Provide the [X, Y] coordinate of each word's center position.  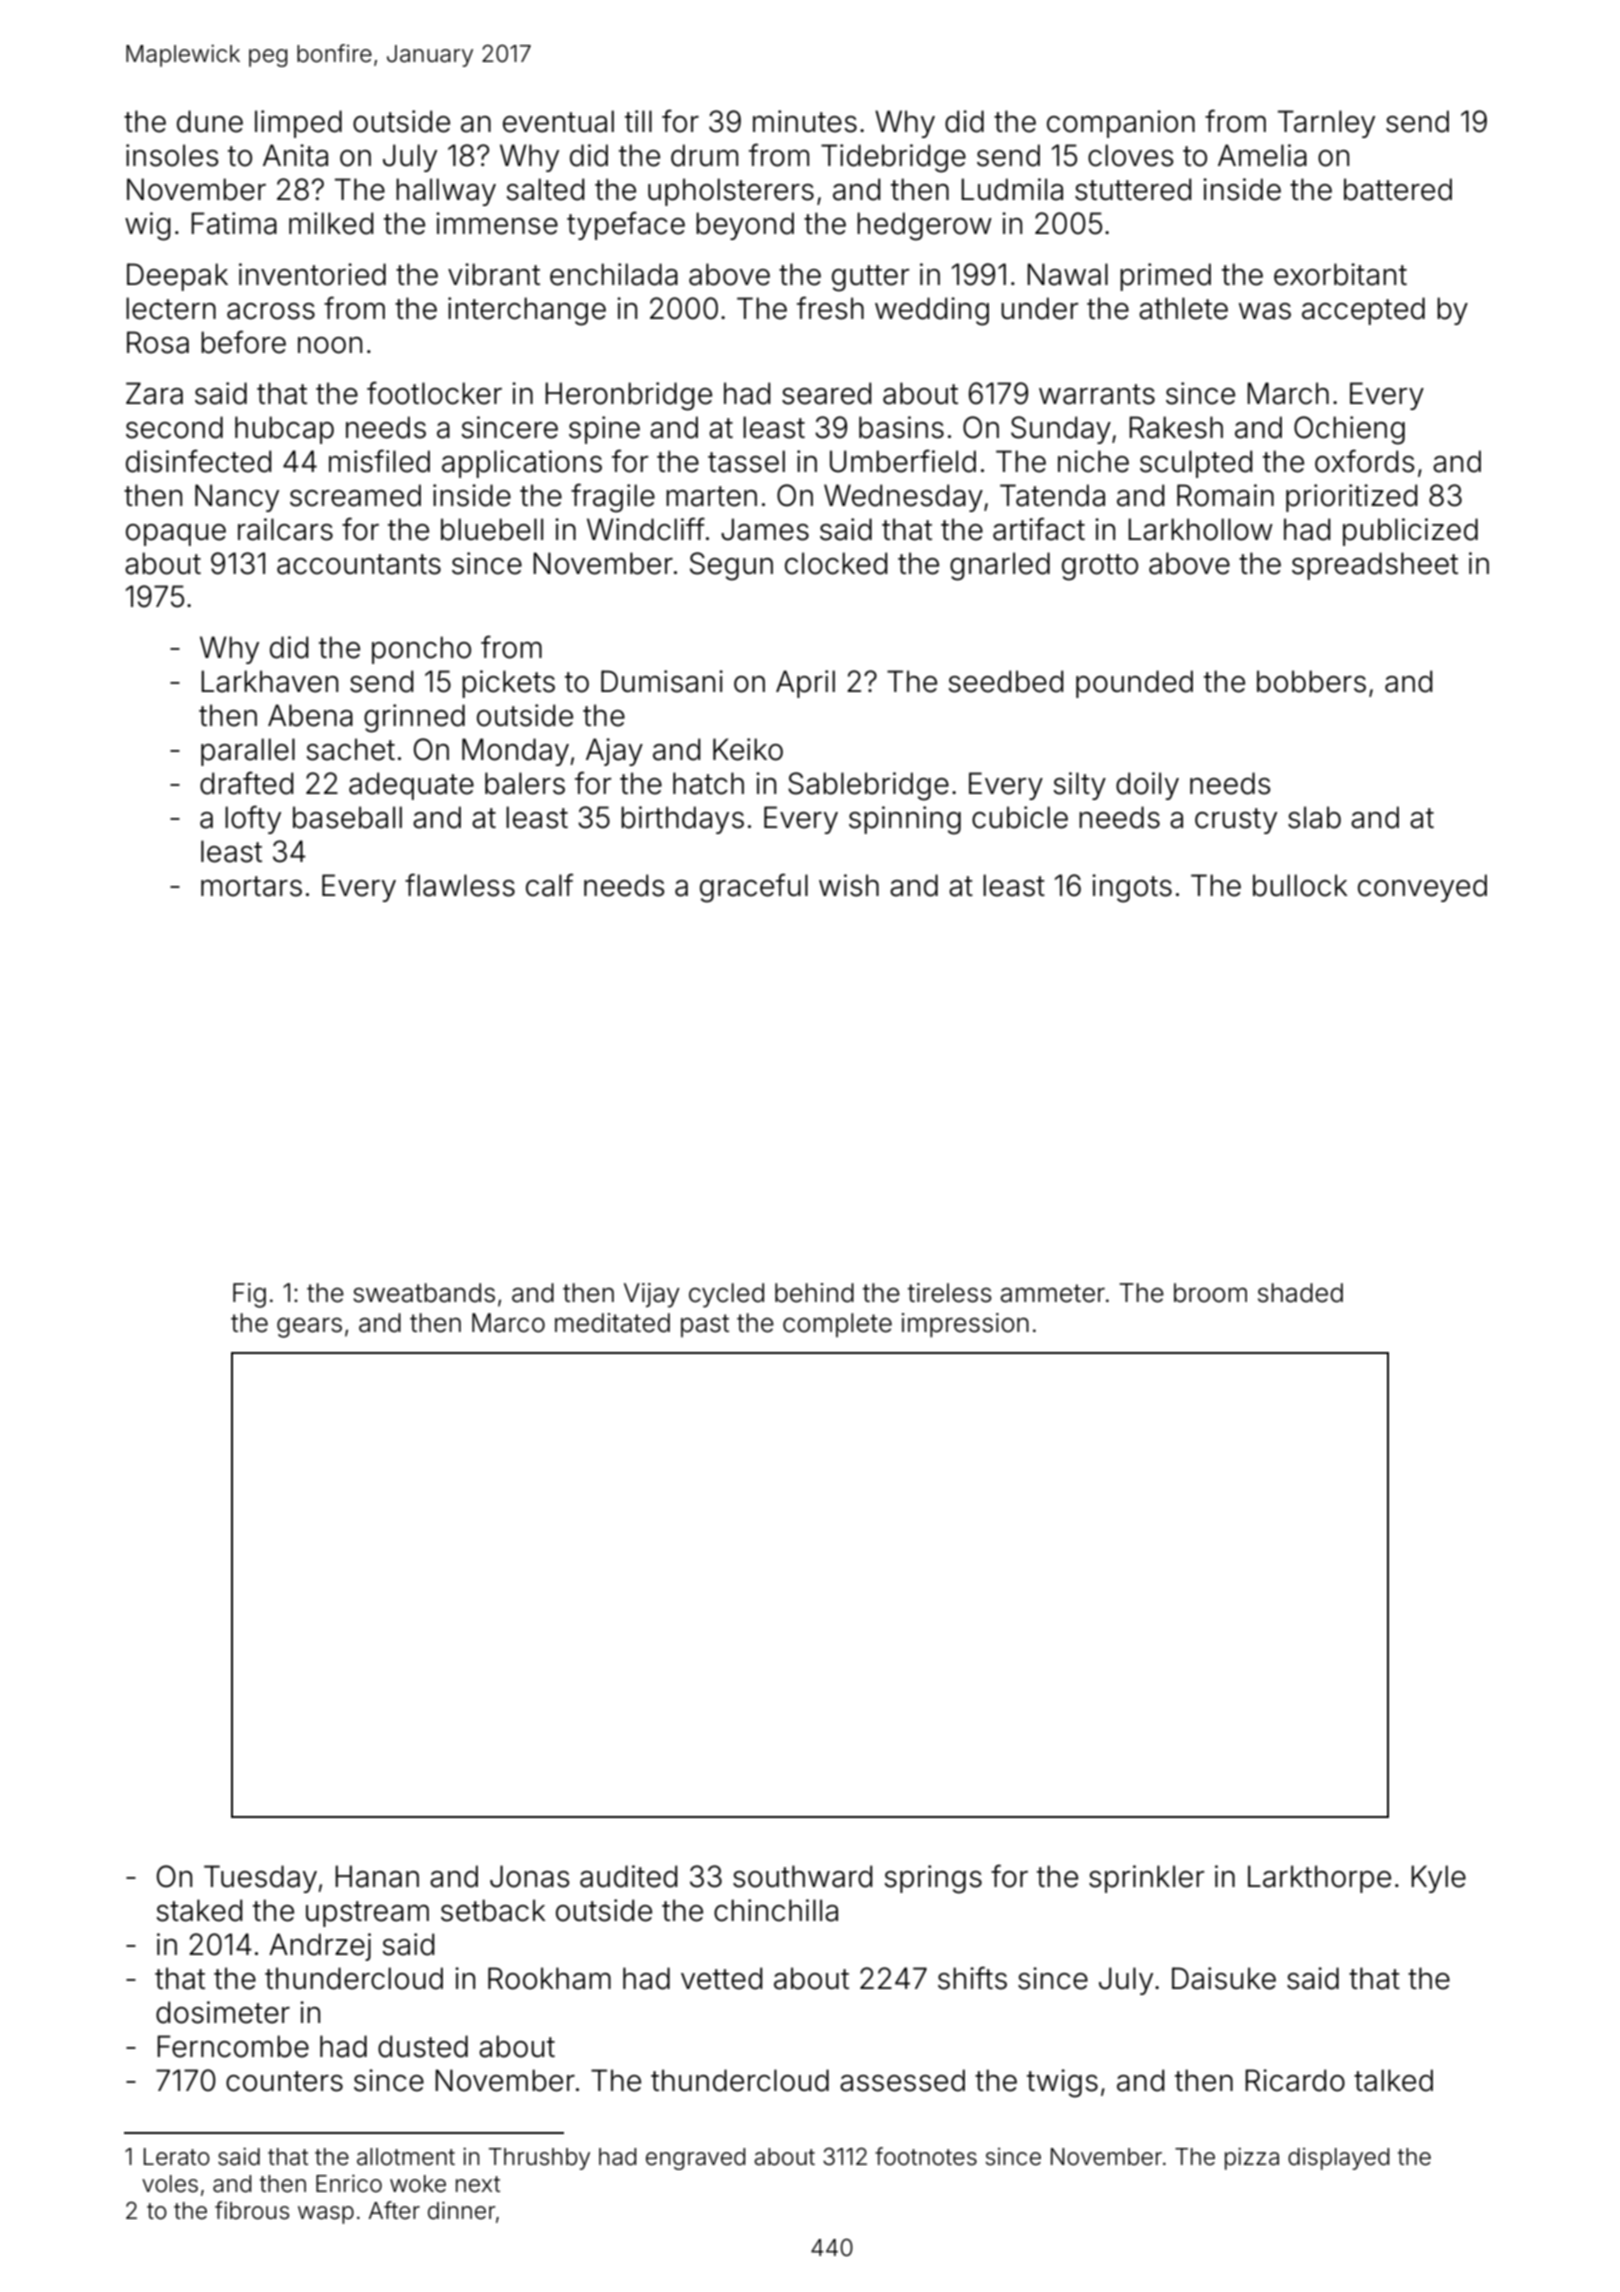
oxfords [1364, 461]
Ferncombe [233, 2046]
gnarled [1000, 566]
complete [837, 1325]
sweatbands [424, 1293]
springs [933, 1879]
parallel [248, 752]
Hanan [377, 1876]
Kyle [1438, 1879]
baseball [347, 817]
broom [1210, 1293]
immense [497, 223]
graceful [754, 888]
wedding [932, 311]
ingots [1132, 888]
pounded [1134, 684]
